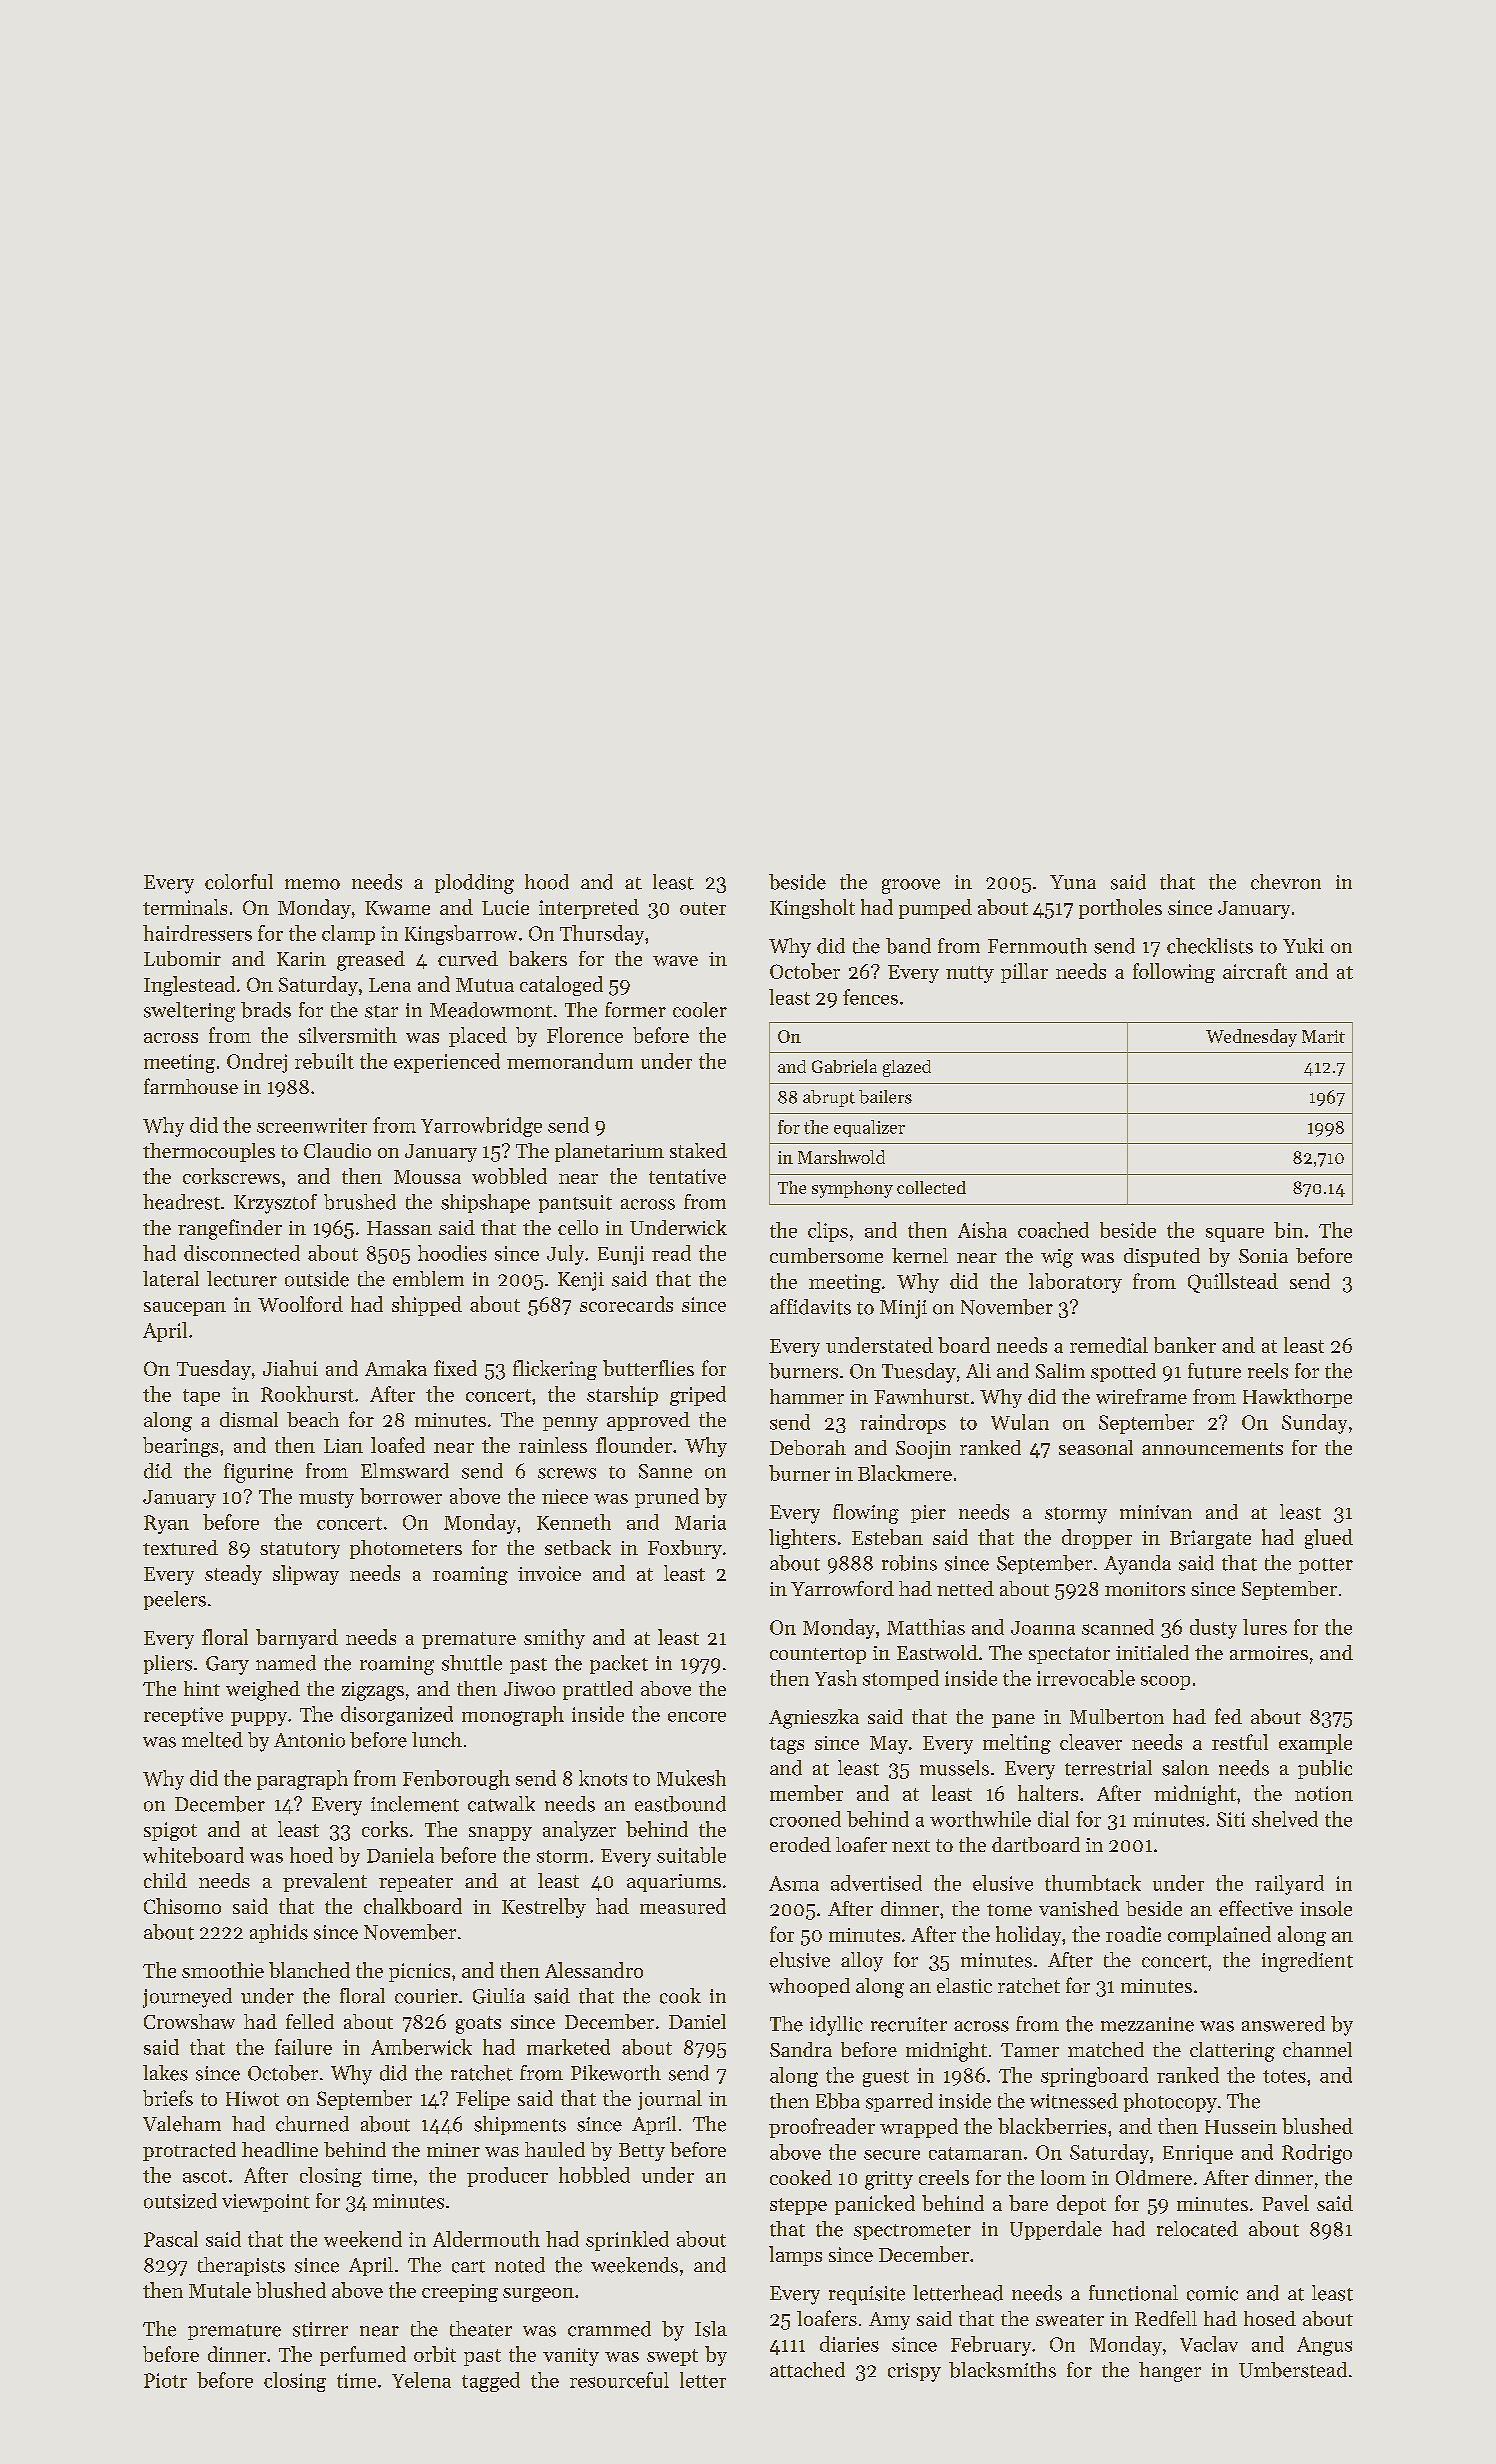  I want to click on announcements, so click(1212, 1448).
